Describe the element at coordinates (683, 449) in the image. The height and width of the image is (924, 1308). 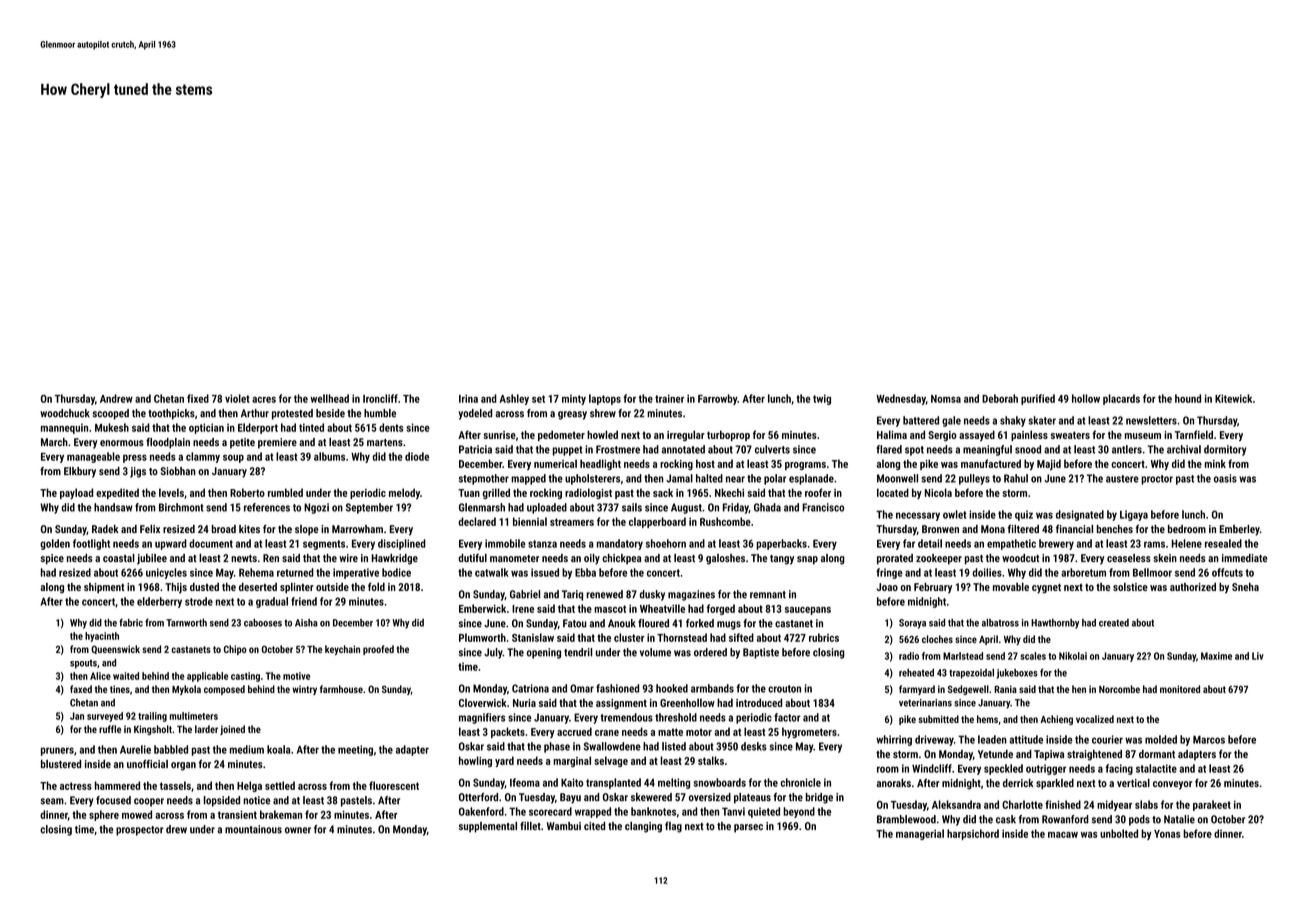
I see `annotated` at that location.
